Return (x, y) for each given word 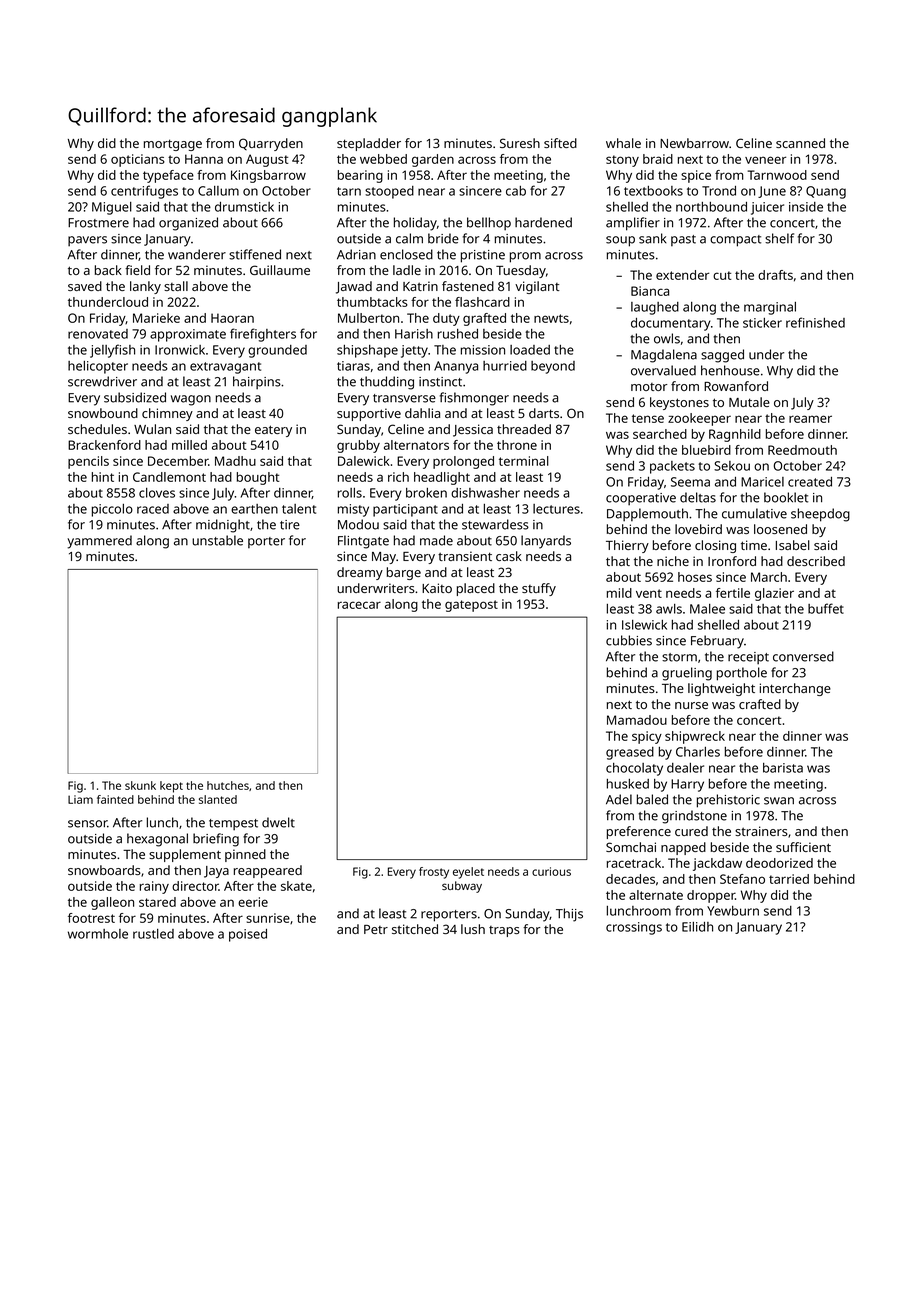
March (769, 577)
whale (623, 143)
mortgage (173, 145)
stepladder (369, 144)
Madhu (235, 461)
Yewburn (733, 911)
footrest (91, 918)
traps (504, 931)
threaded (524, 429)
